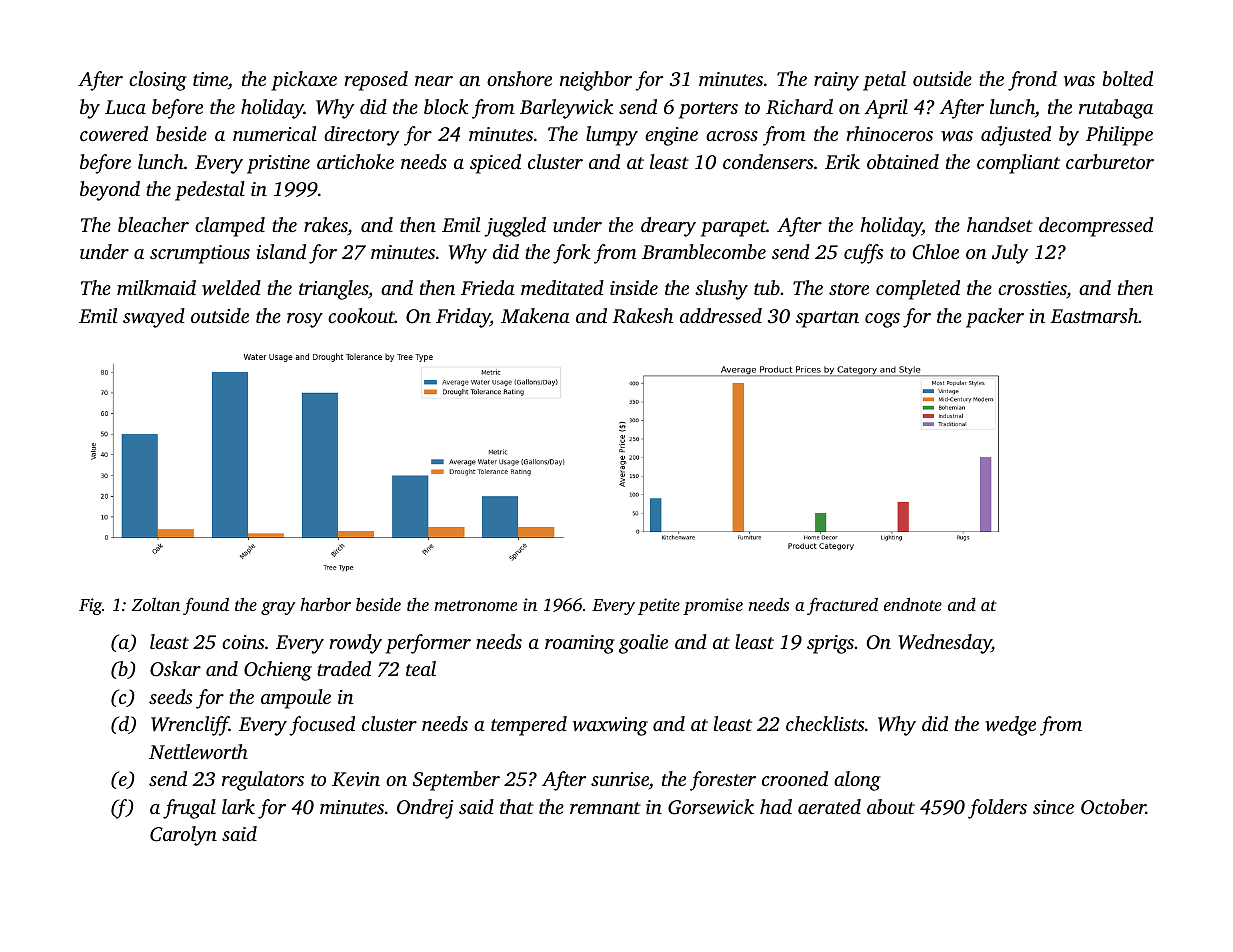  What do you see at coordinates (475, 605) in the screenshot?
I see `metronome` at bounding box center [475, 605].
